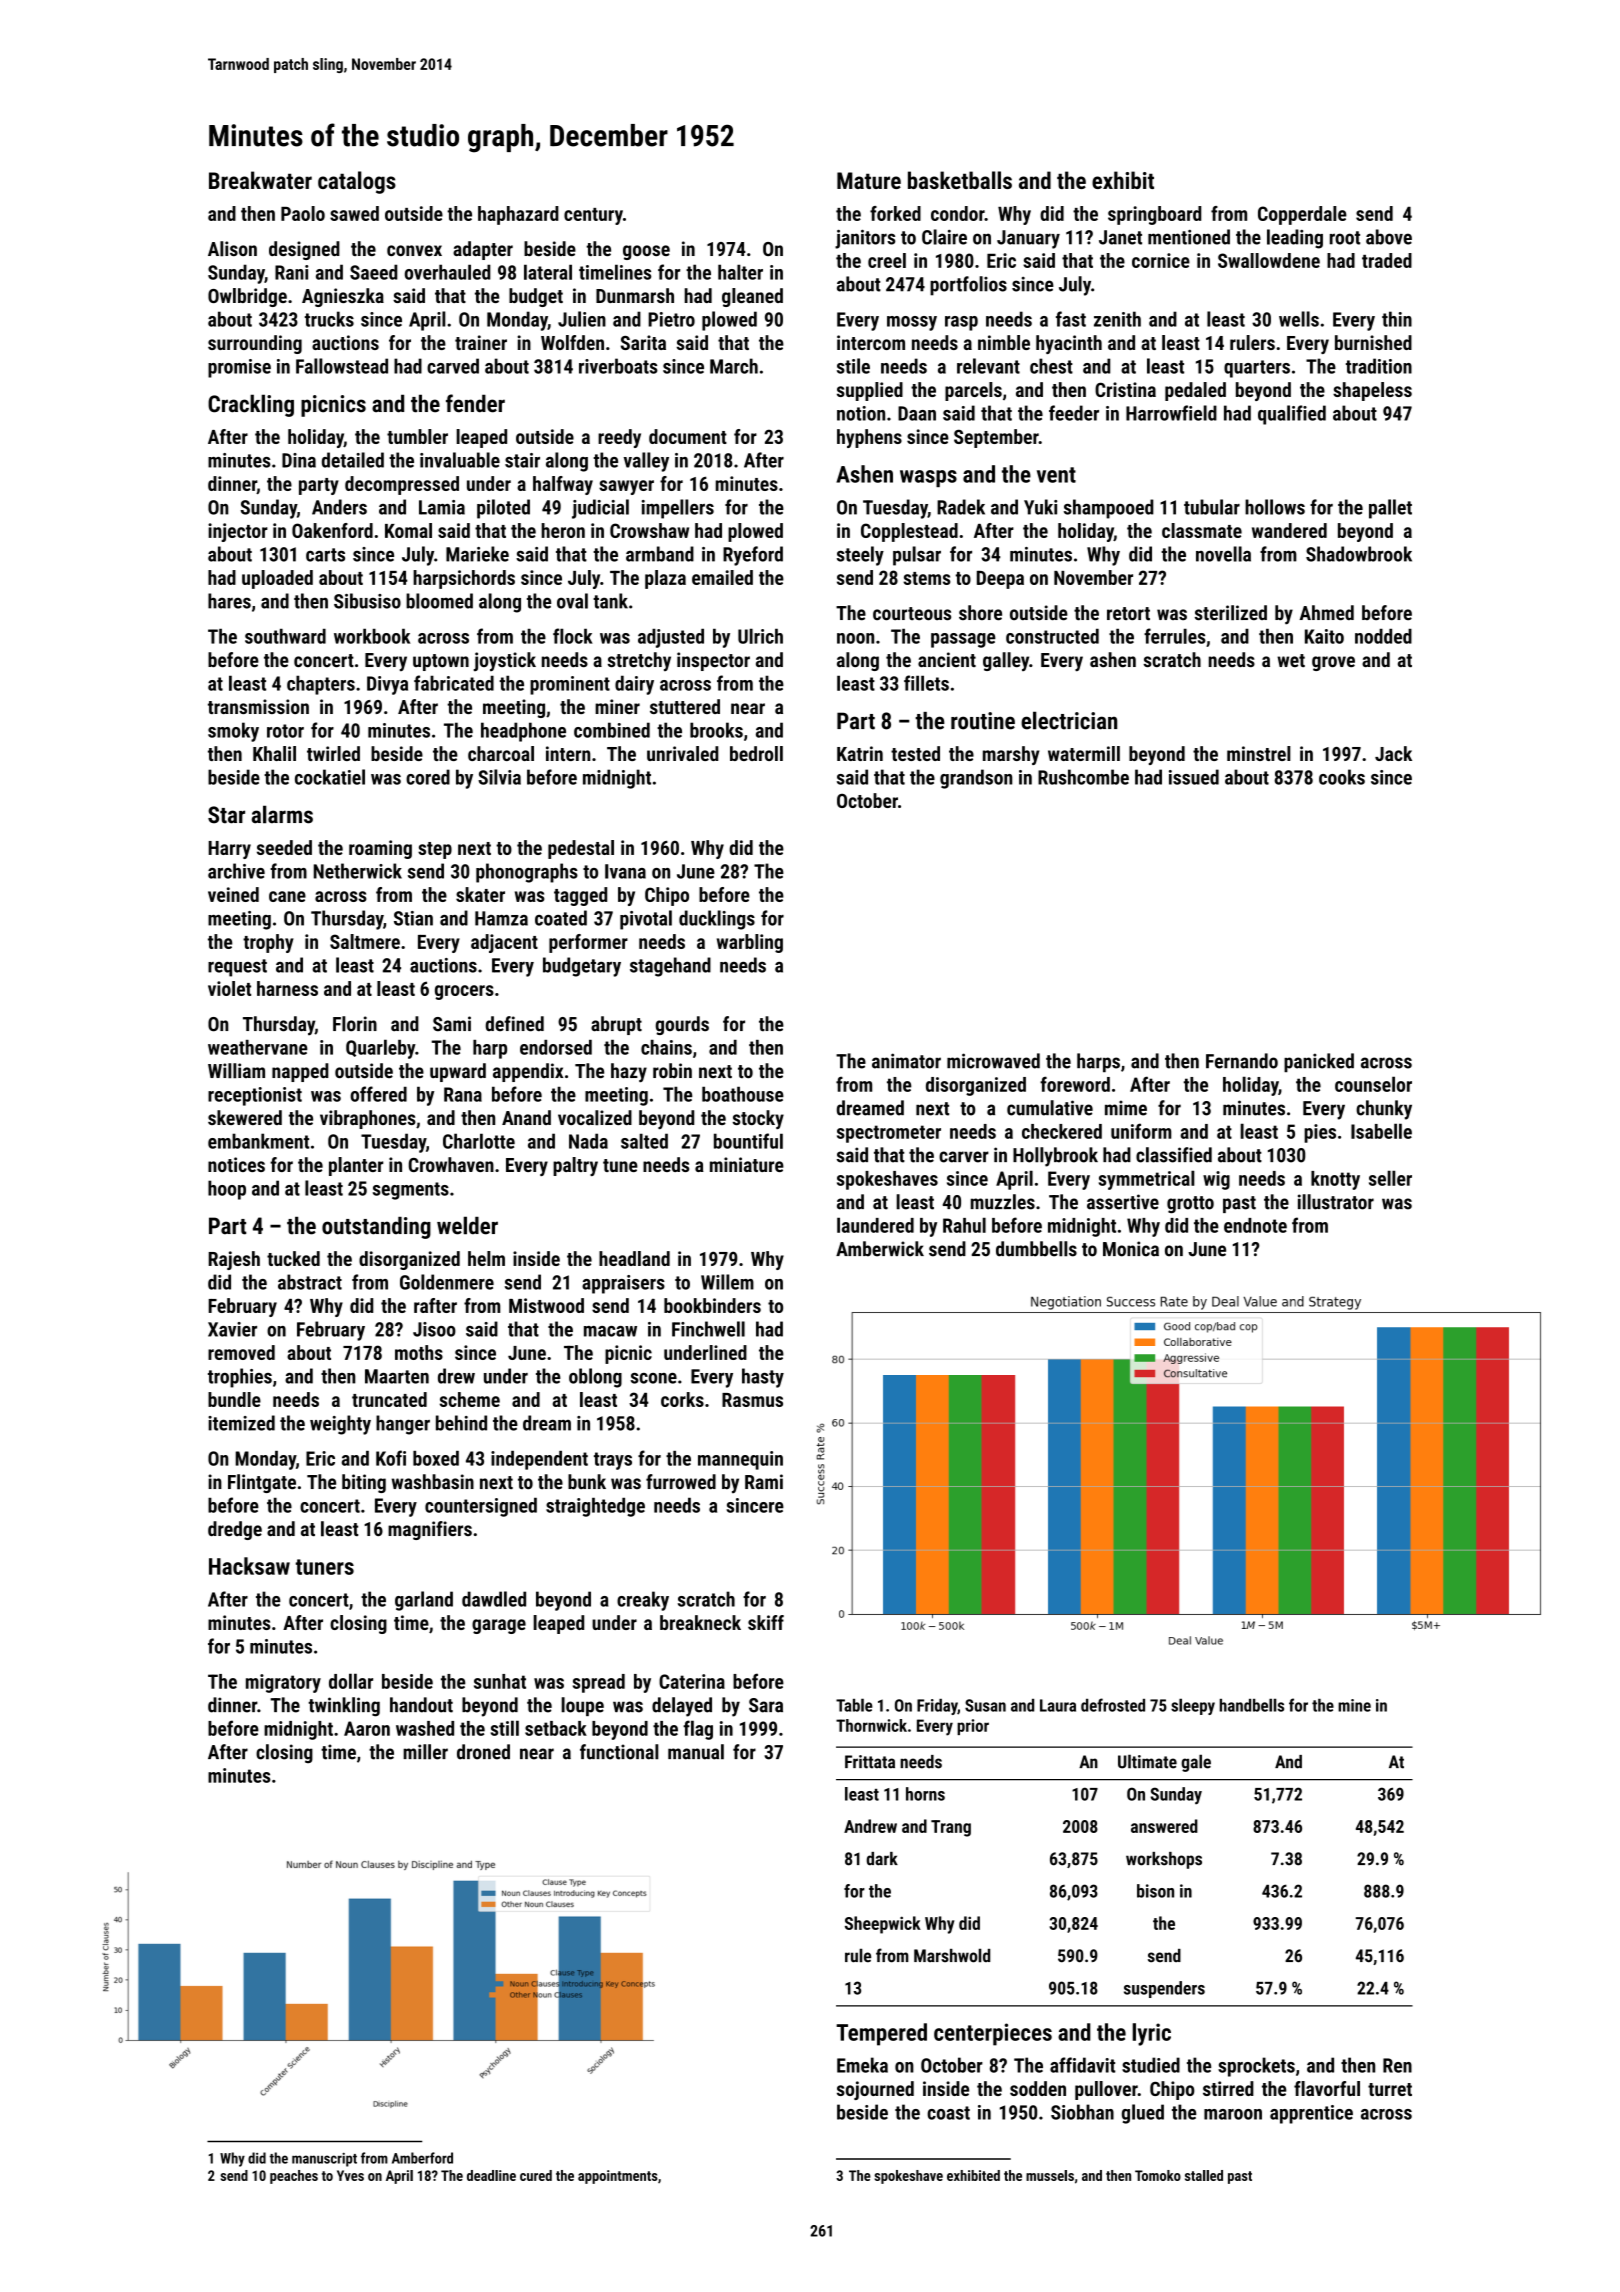 The height and width of the page is (2292, 1620). Describe the element at coordinates (1252, 1705) in the page. I see `handbells` at that location.
